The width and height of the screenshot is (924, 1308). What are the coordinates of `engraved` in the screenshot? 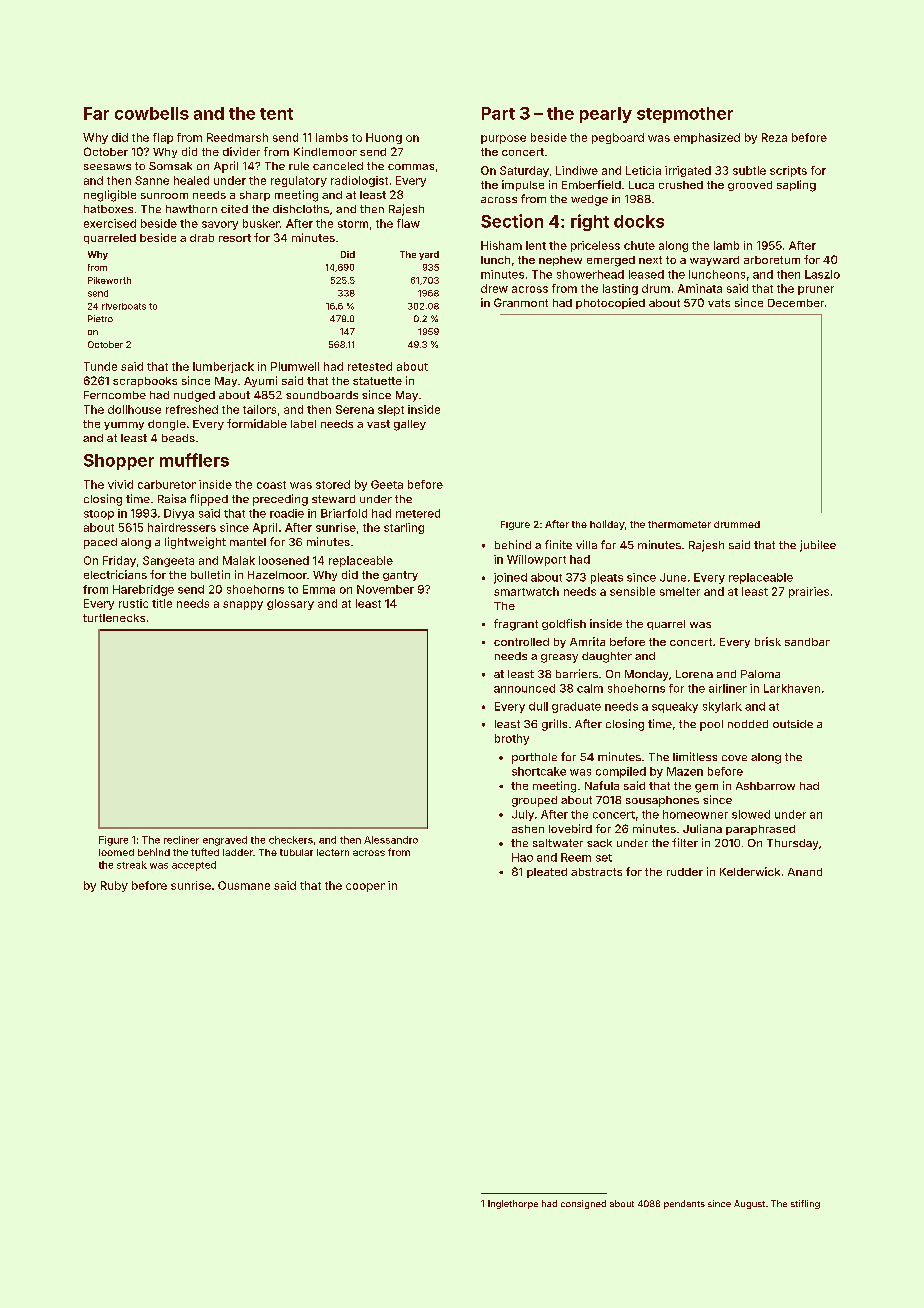 It's located at (225, 841).
